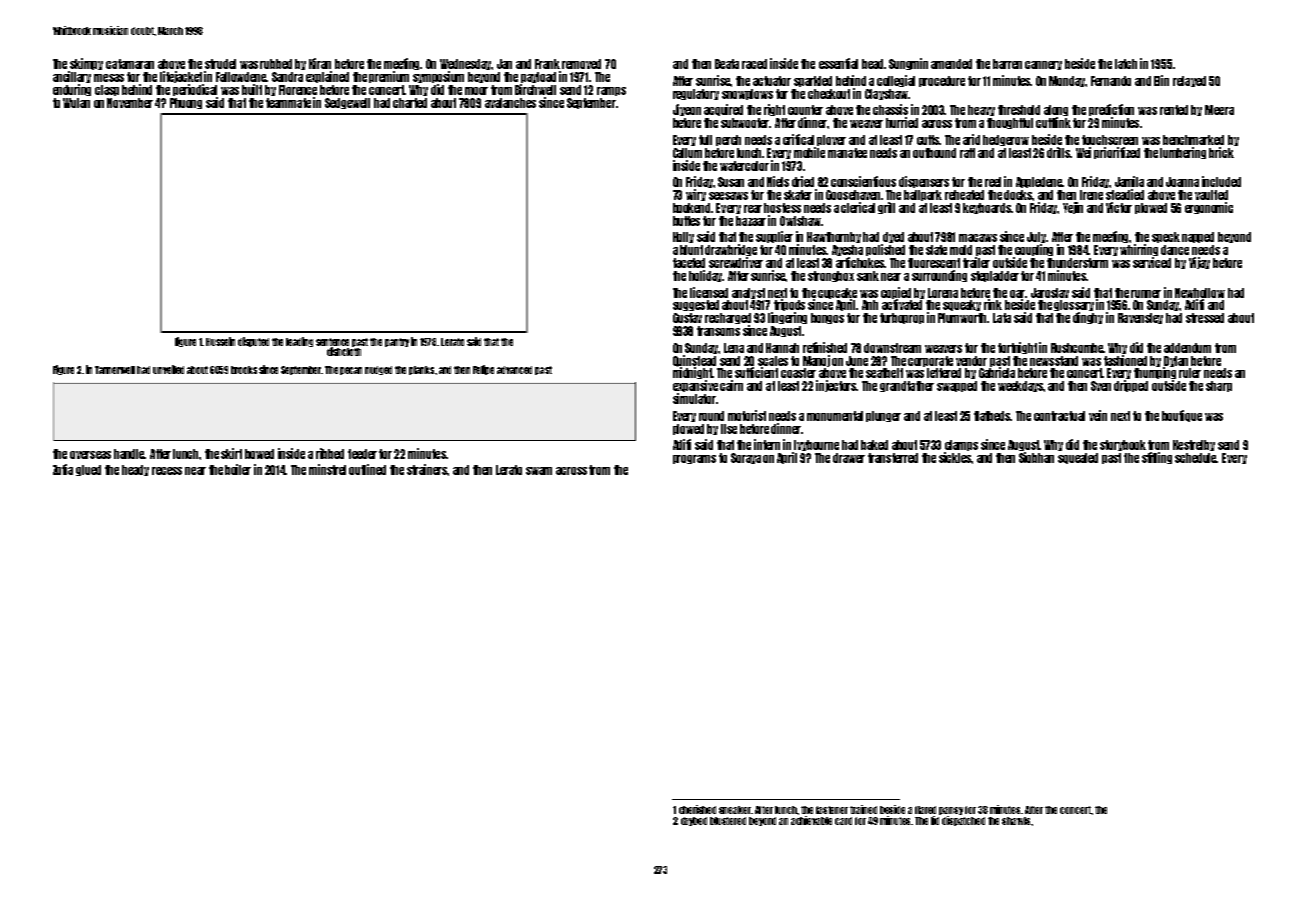 Image resolution: width=1308 pixels, height=924 pixels. Describe the element at coordinates (746, 458) in the page. I see `Soraya` at that location.
